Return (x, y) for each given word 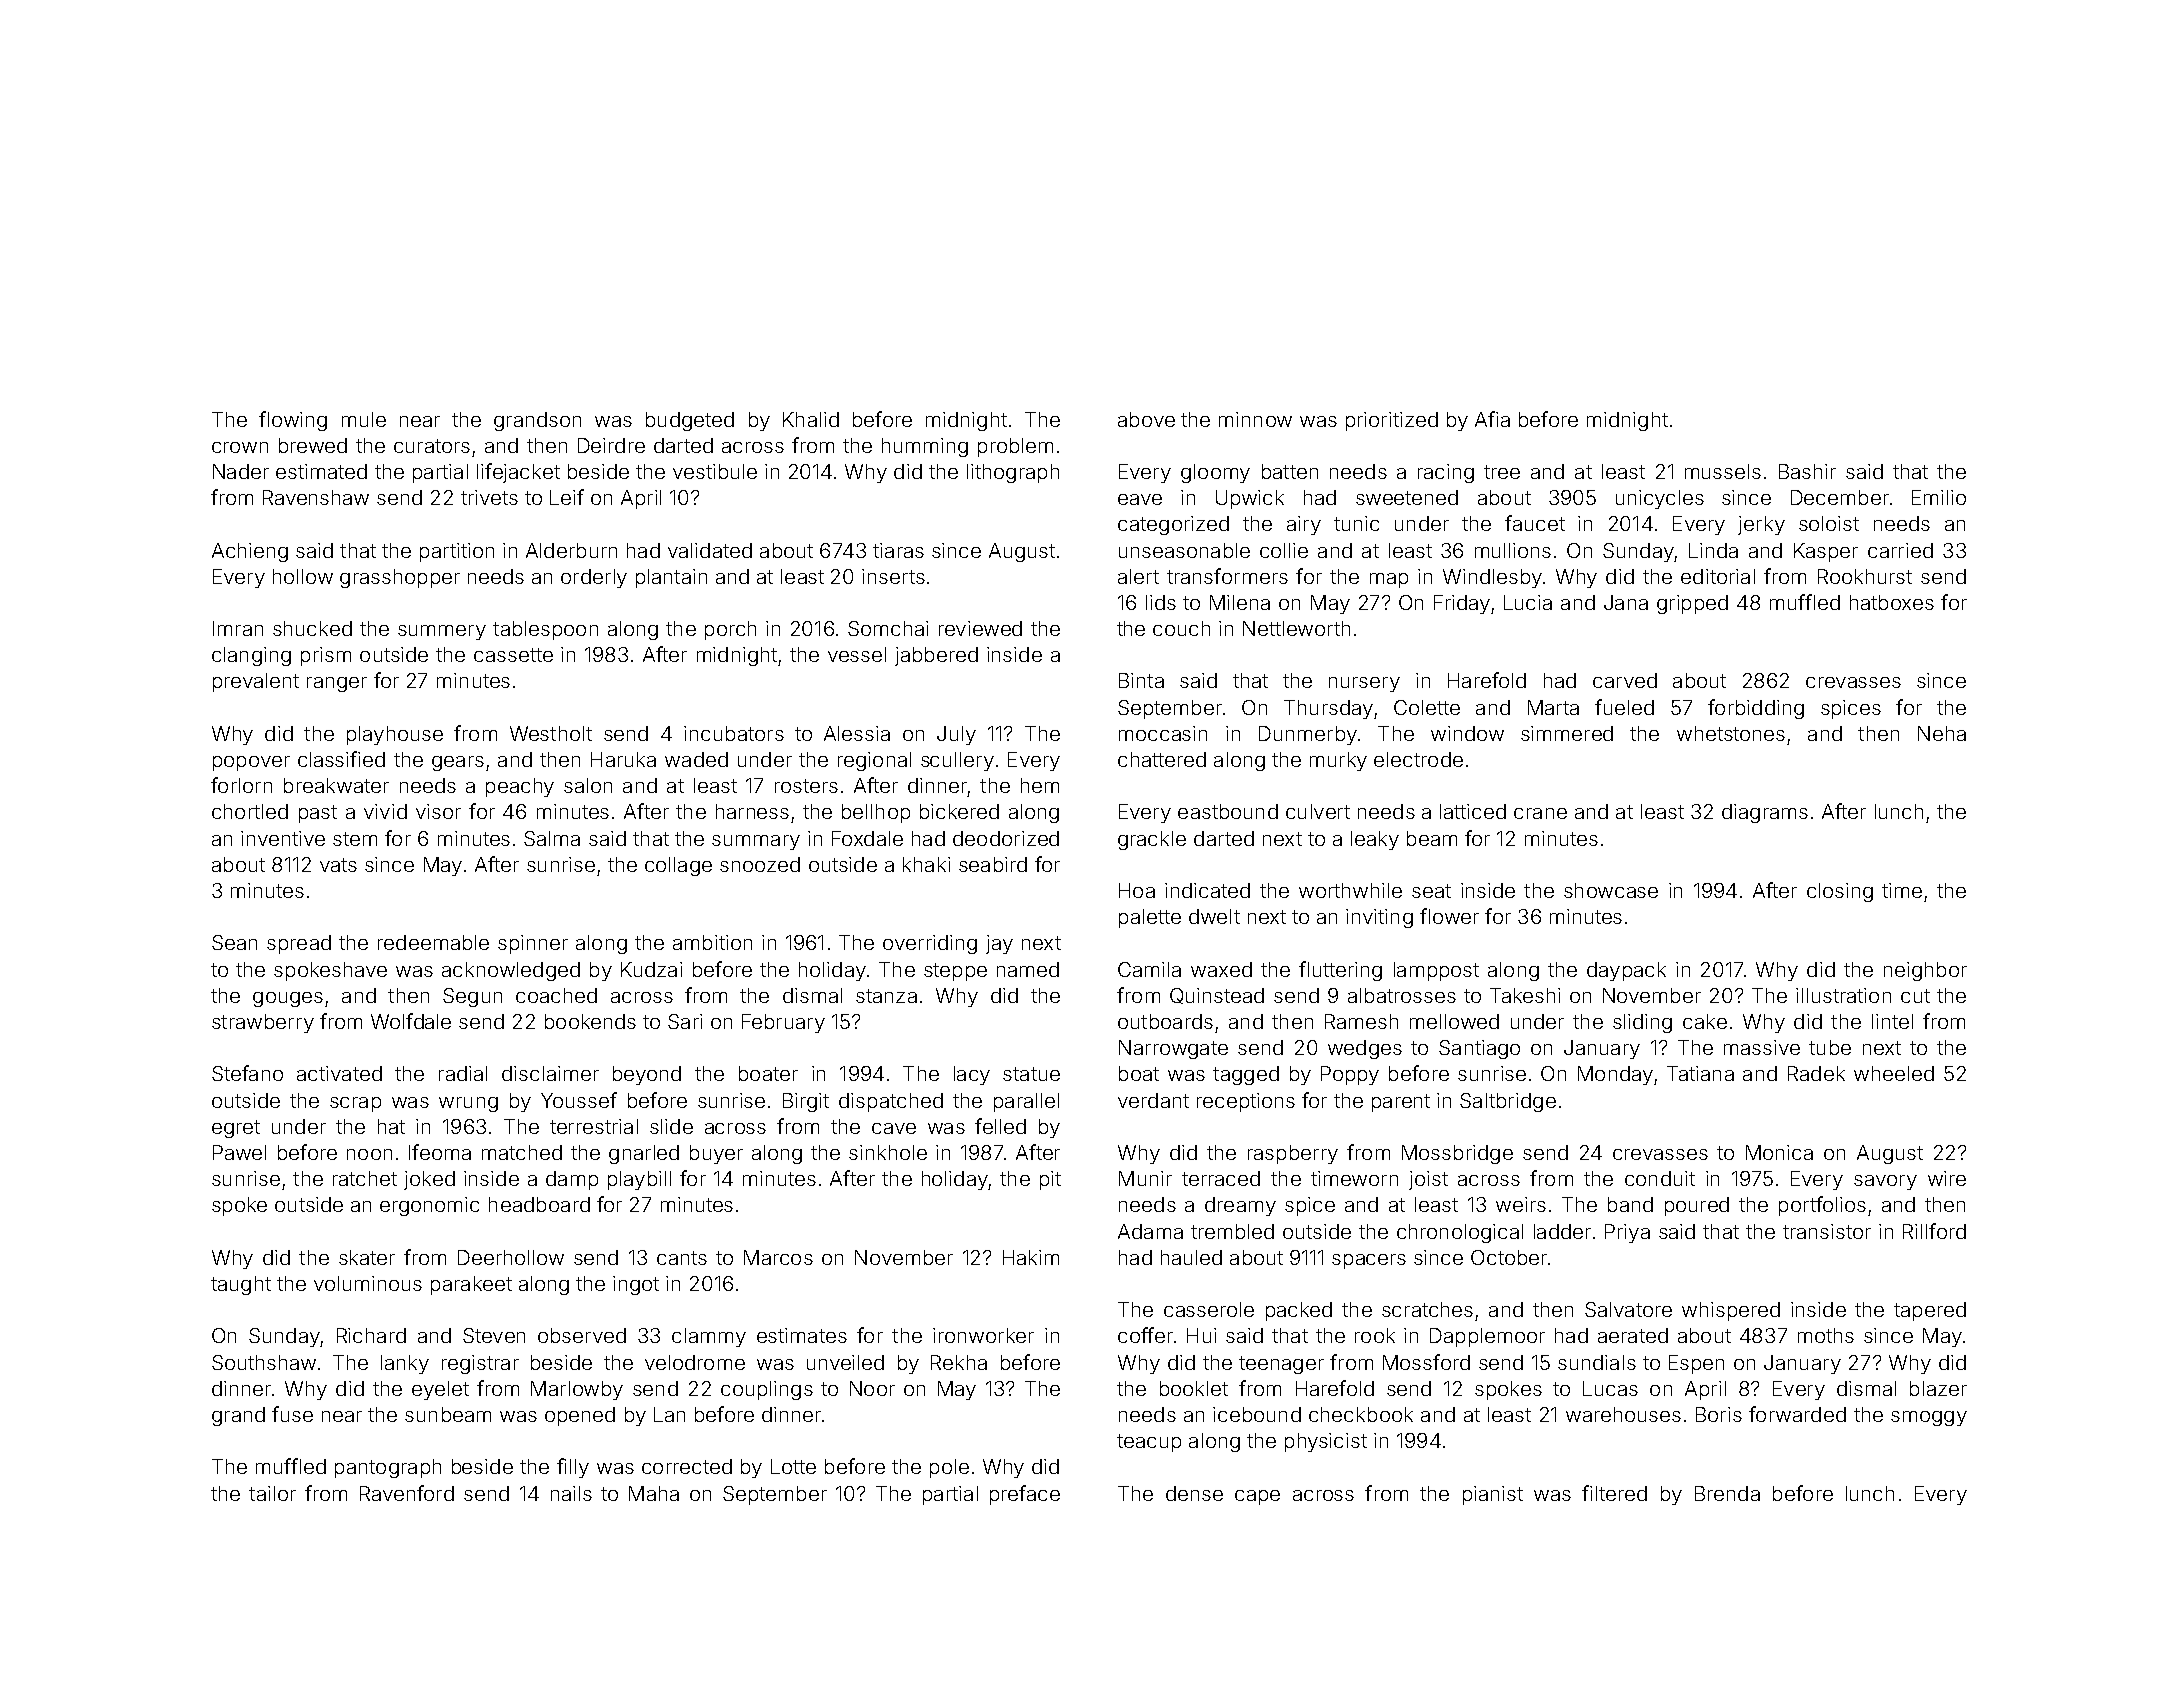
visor (438, 811)
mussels (1723, 471)
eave (1140, 499)
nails (571, 1493)
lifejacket (518, 473)
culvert (1318, 811)
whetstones (1731, 733)
